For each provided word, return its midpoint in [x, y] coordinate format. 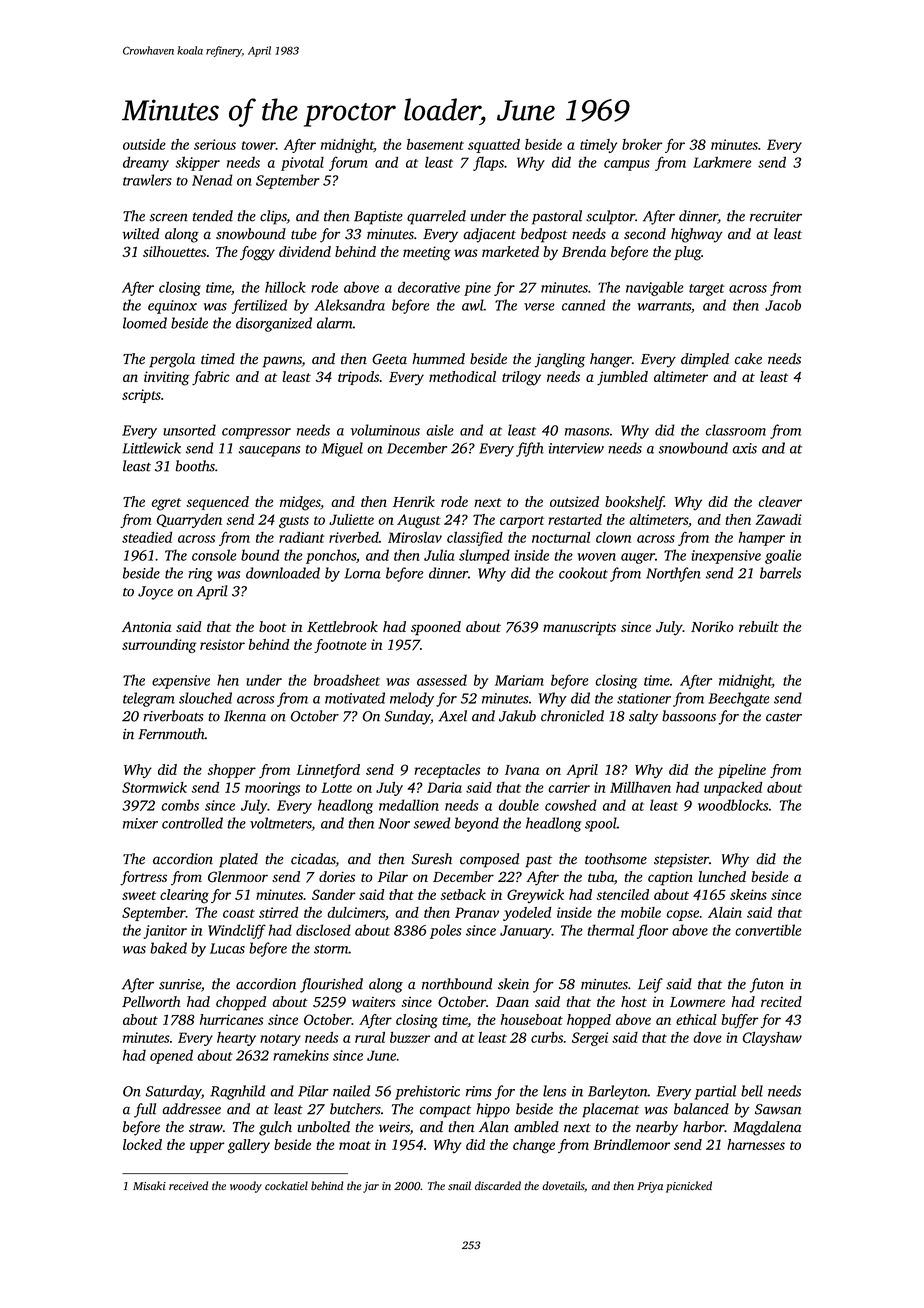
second [645, 234]
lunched [722, 876]
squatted [494, 146]
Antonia [147, 626]
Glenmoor [238, 877]
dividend [305, 251]
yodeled [527, 914]
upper [207, 1147]
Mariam [519, 680]
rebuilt [759, 626]
